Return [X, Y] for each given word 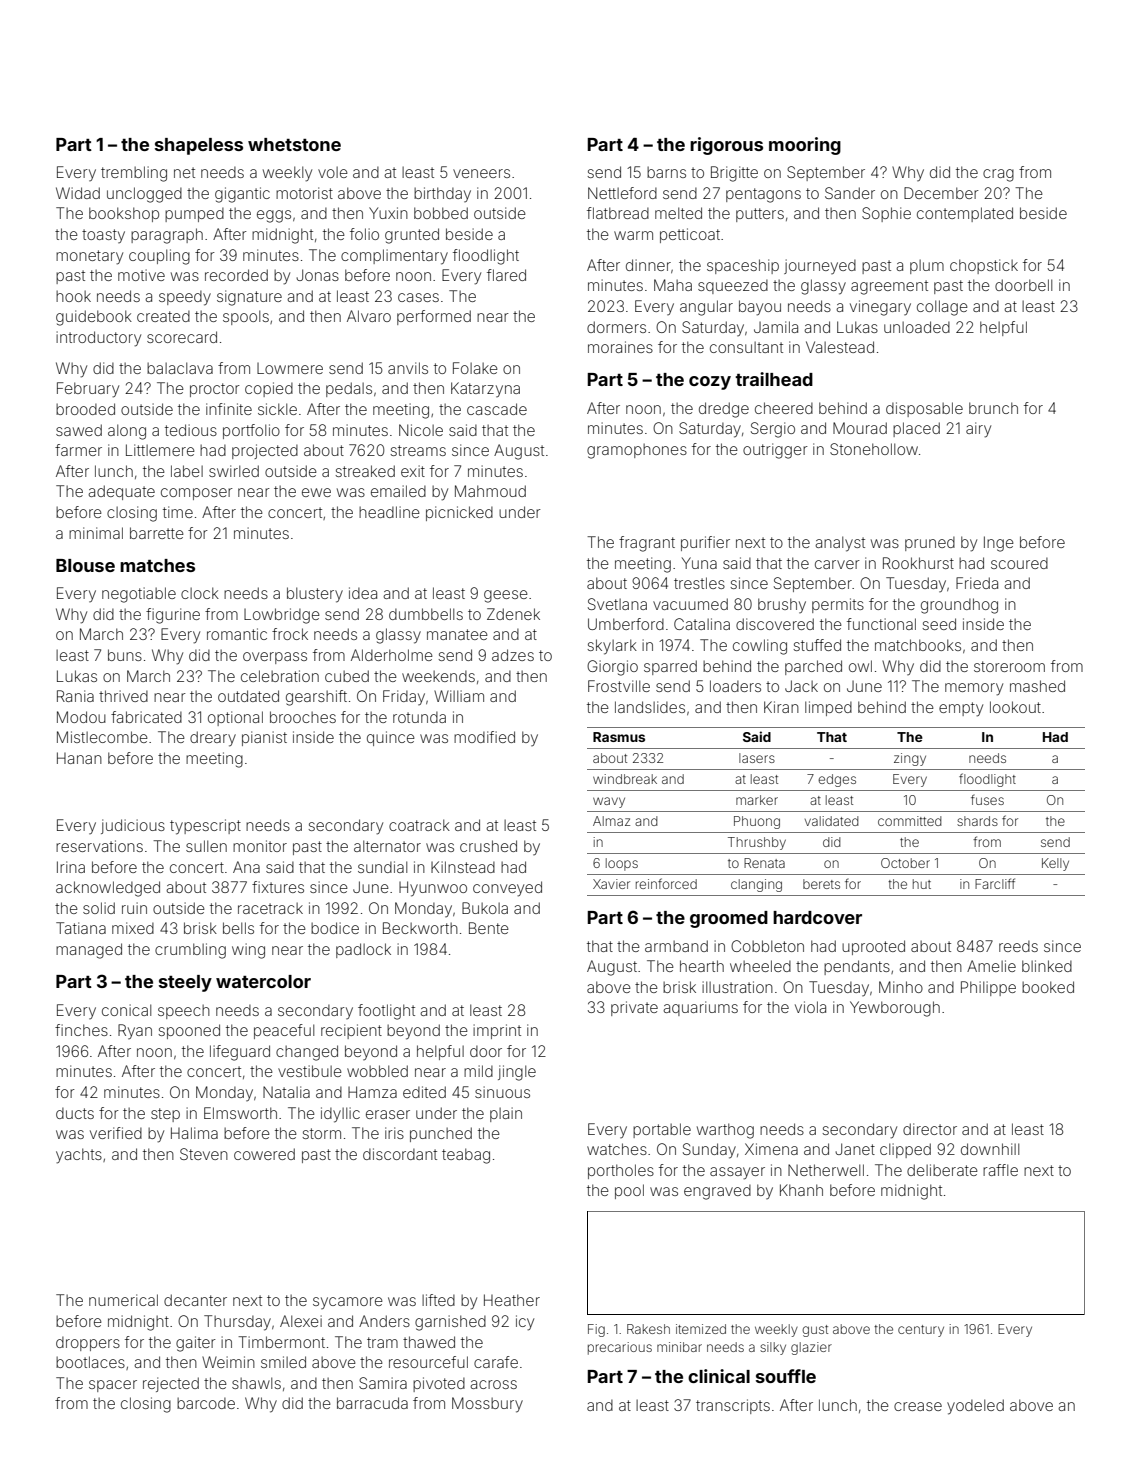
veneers [481, 173]
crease [918, 1406]
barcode [206, 1403]
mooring [805, 146]
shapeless [199, 146]
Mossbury [487, 1405]
